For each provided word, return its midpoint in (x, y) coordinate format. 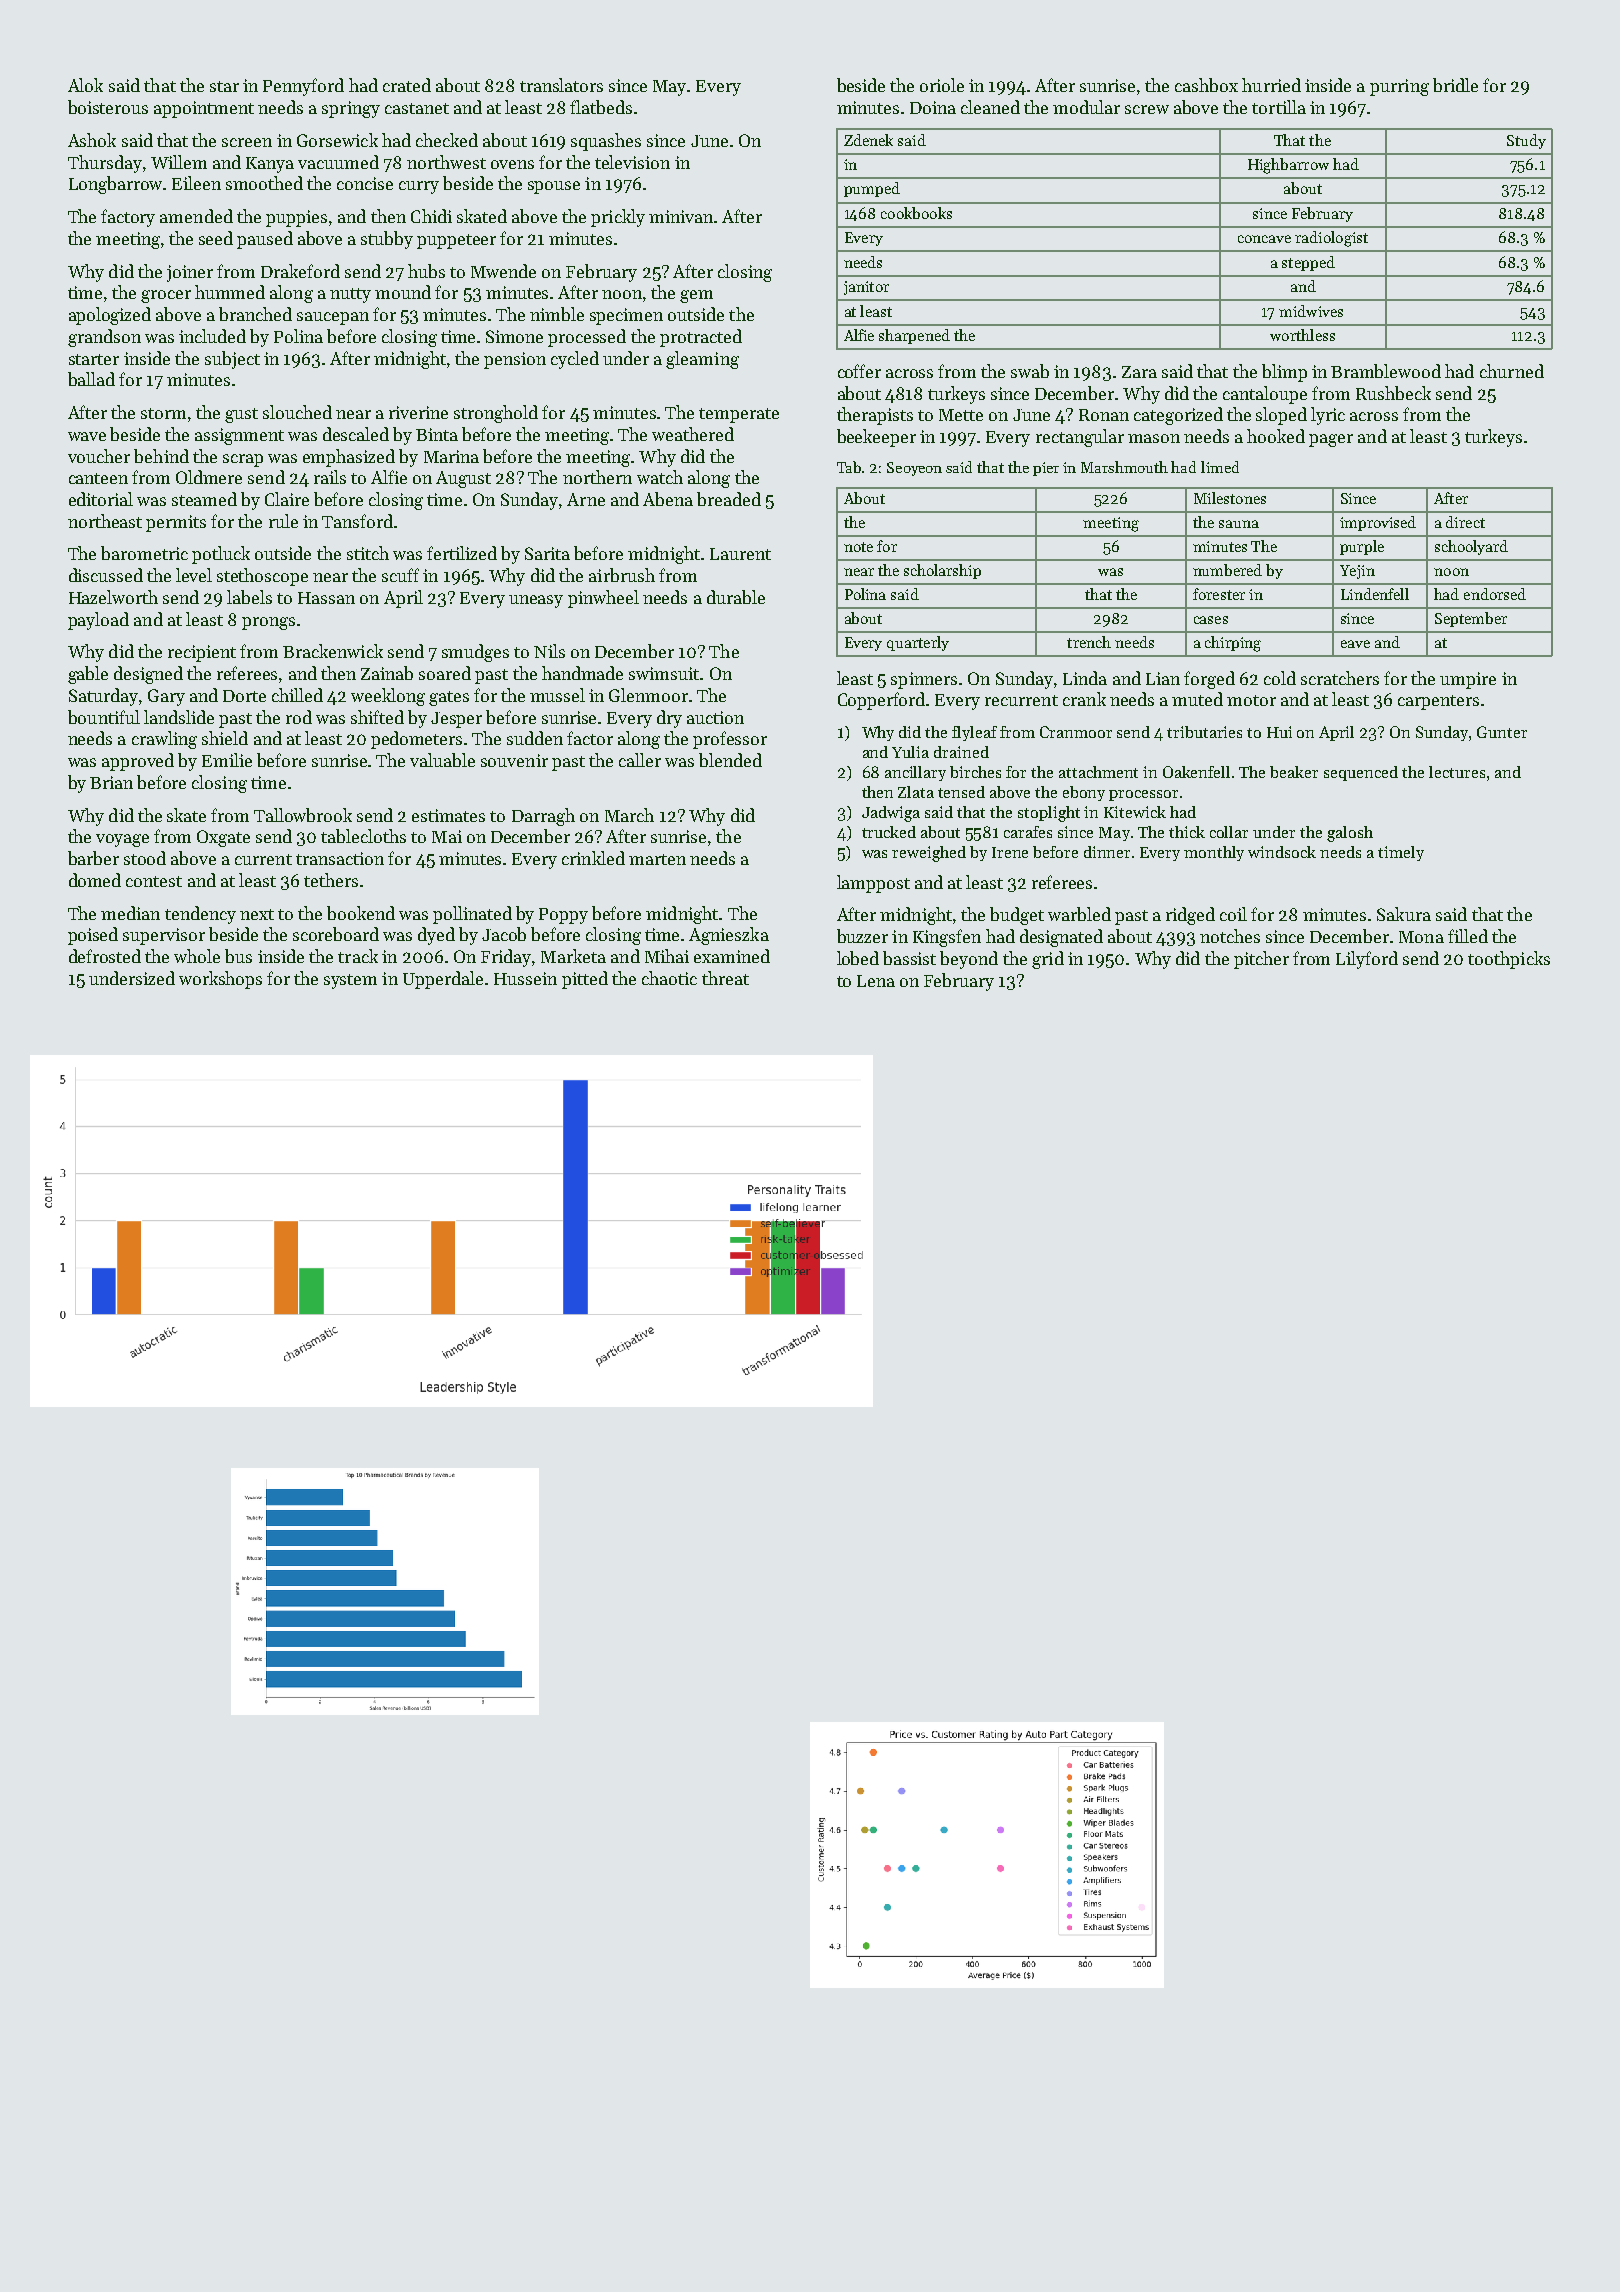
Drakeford (300, 271)
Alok (85, 85)
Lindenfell (1375, 594)
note (858, 547)
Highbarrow (1288, 166)
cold (1280, 678)
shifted (377, 717)
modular (1086, 107)
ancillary (915, 773)
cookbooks (916, 213)
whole (197, 956)
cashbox (1206, 85)
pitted (585, 980)
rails (330, 477)
